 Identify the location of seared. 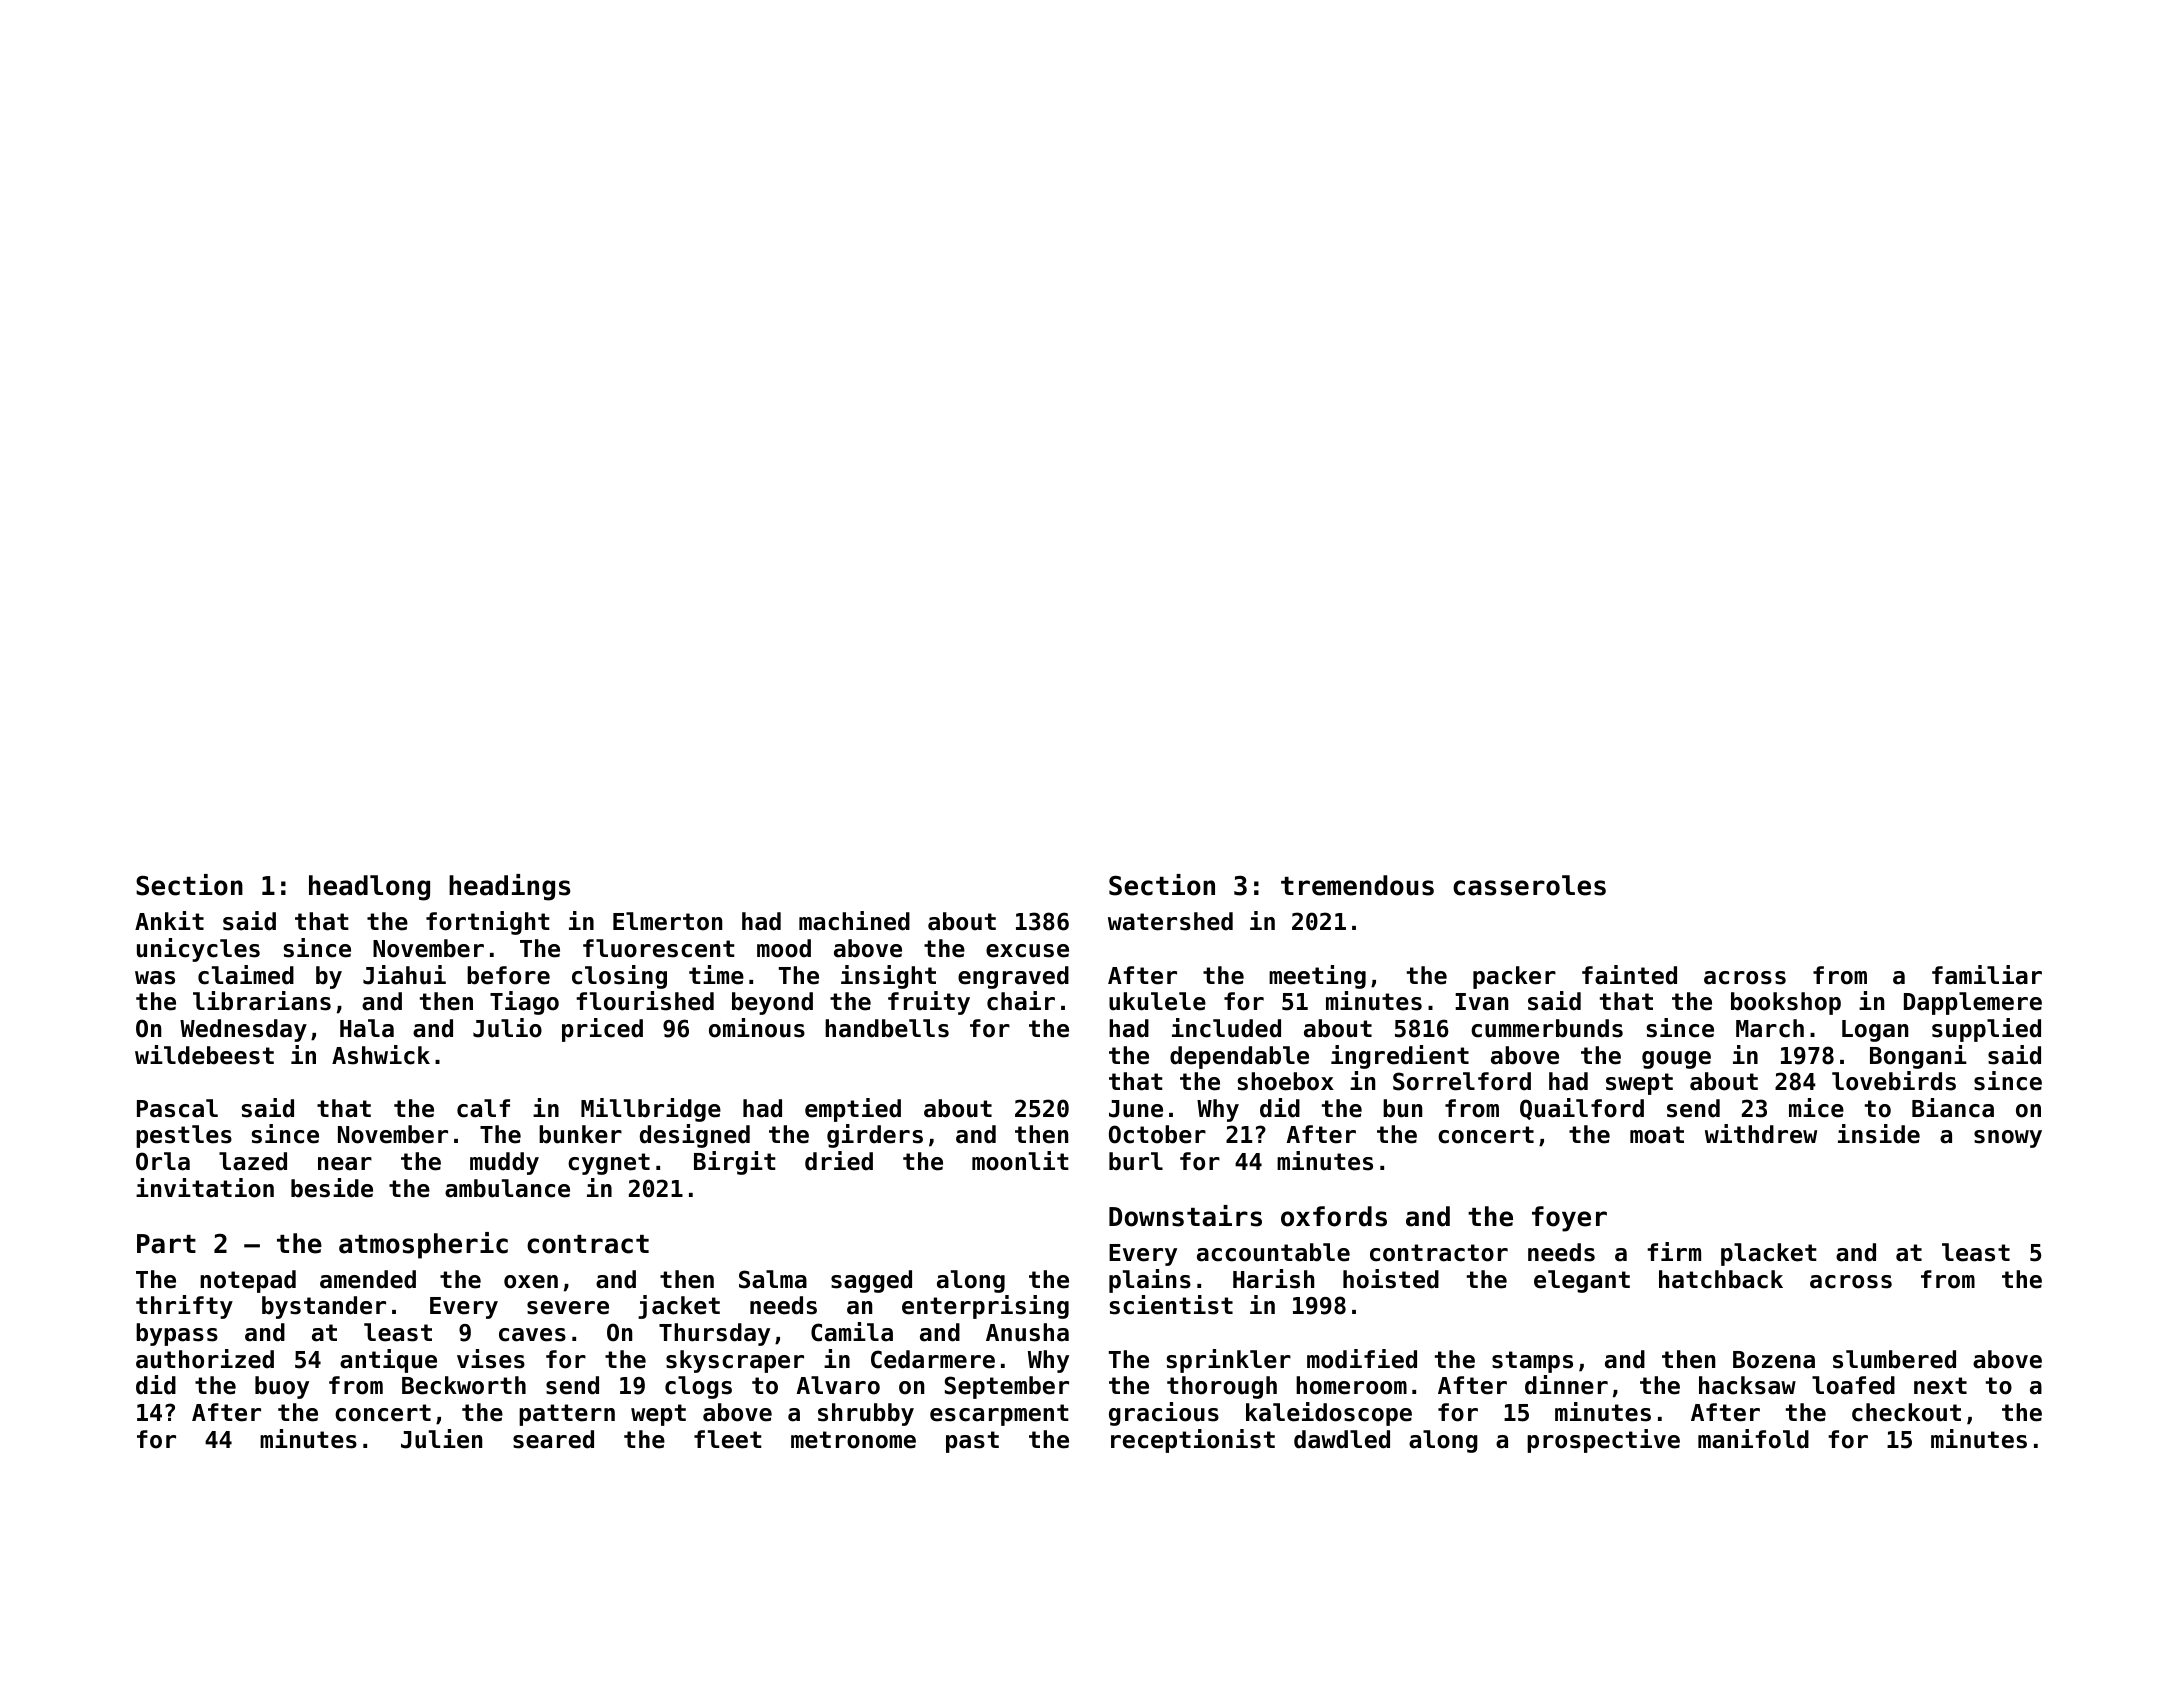
(553, 1439).
